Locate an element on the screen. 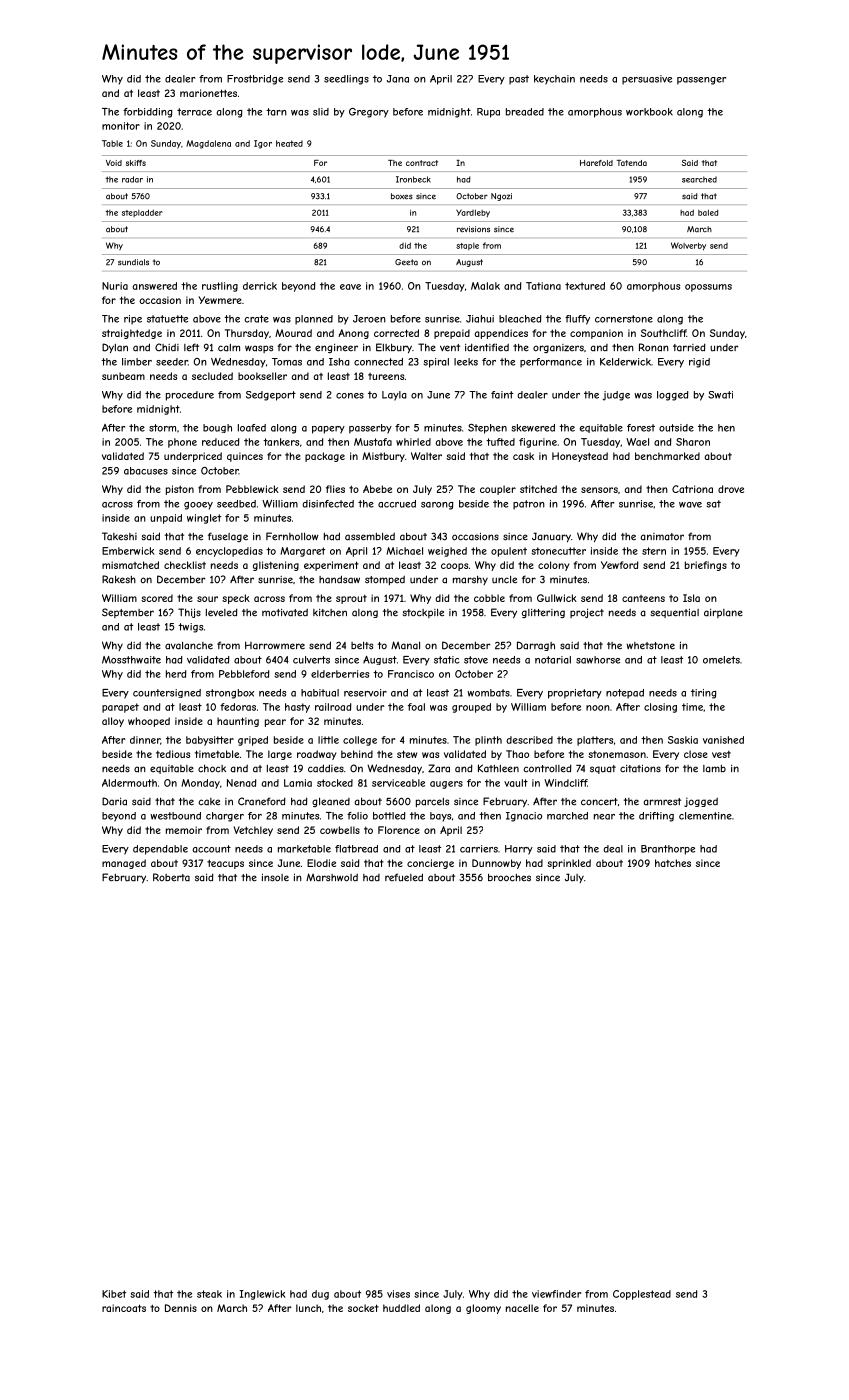 Image resolution: width=849 pixels, height=1400 pixels. gloomy is located at coordinates (483, 1309).
